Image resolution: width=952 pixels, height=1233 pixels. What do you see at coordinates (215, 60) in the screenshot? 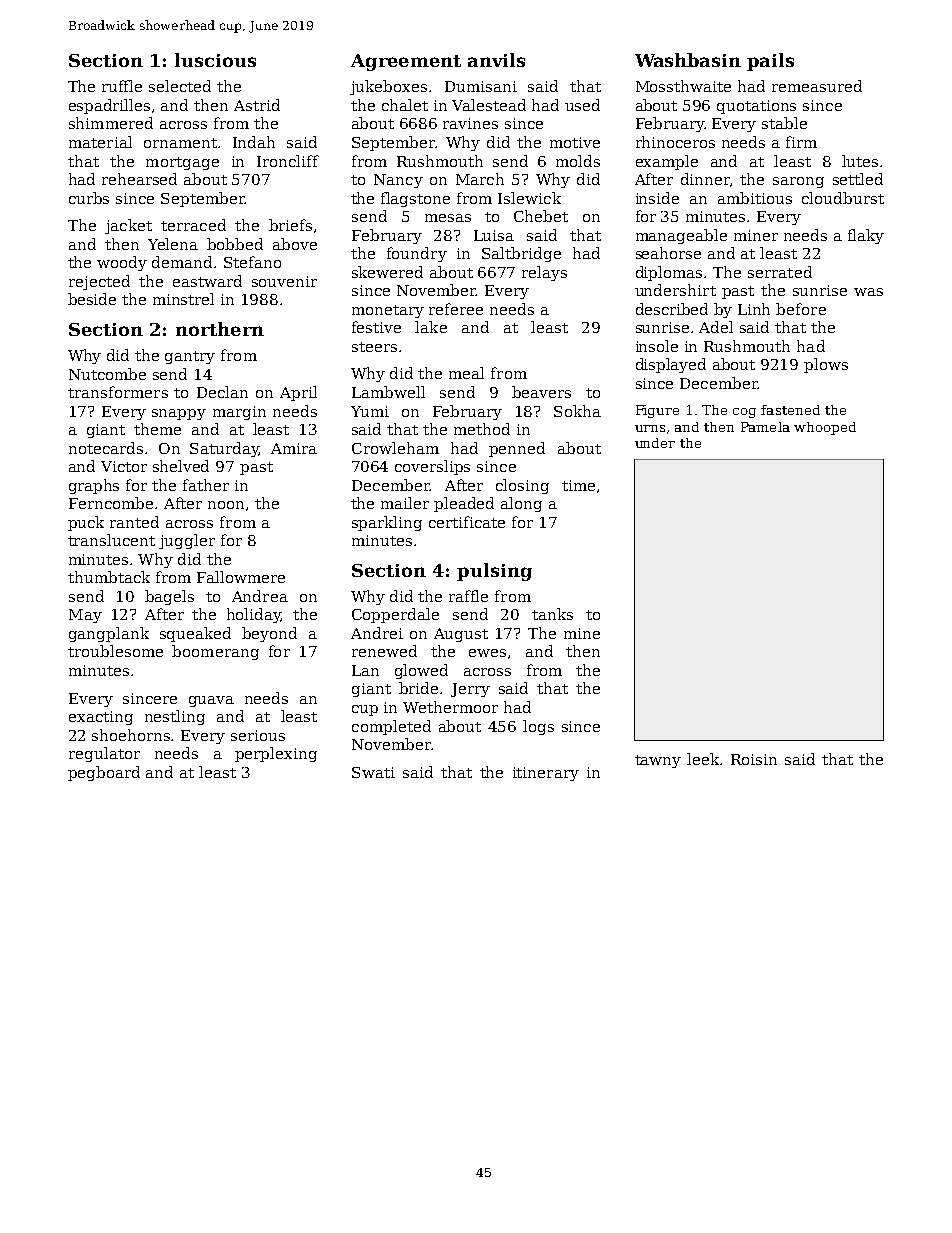
I see `luscious` at bounding box center [215, 60].
